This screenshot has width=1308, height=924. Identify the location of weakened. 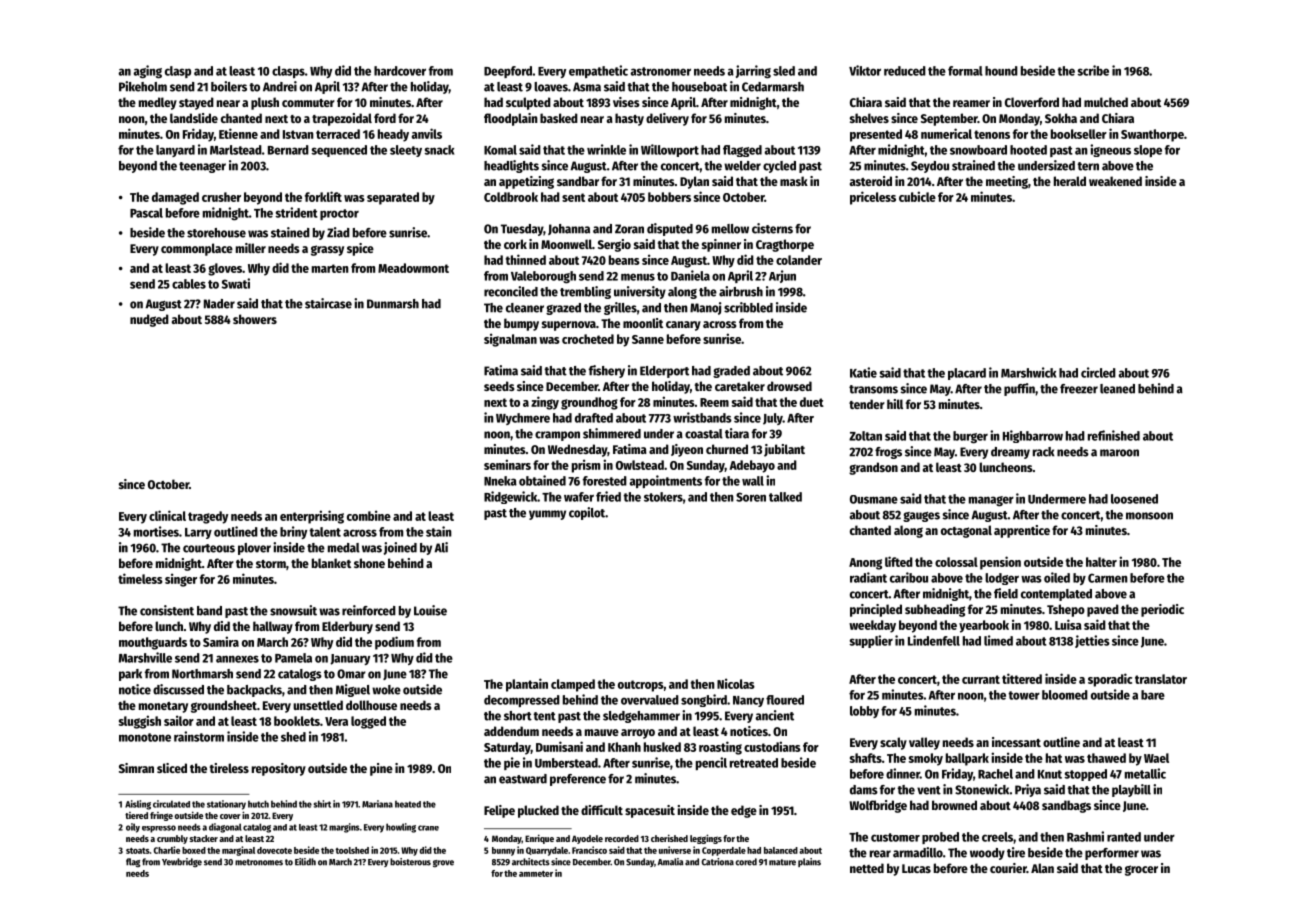
(1115, 181).
